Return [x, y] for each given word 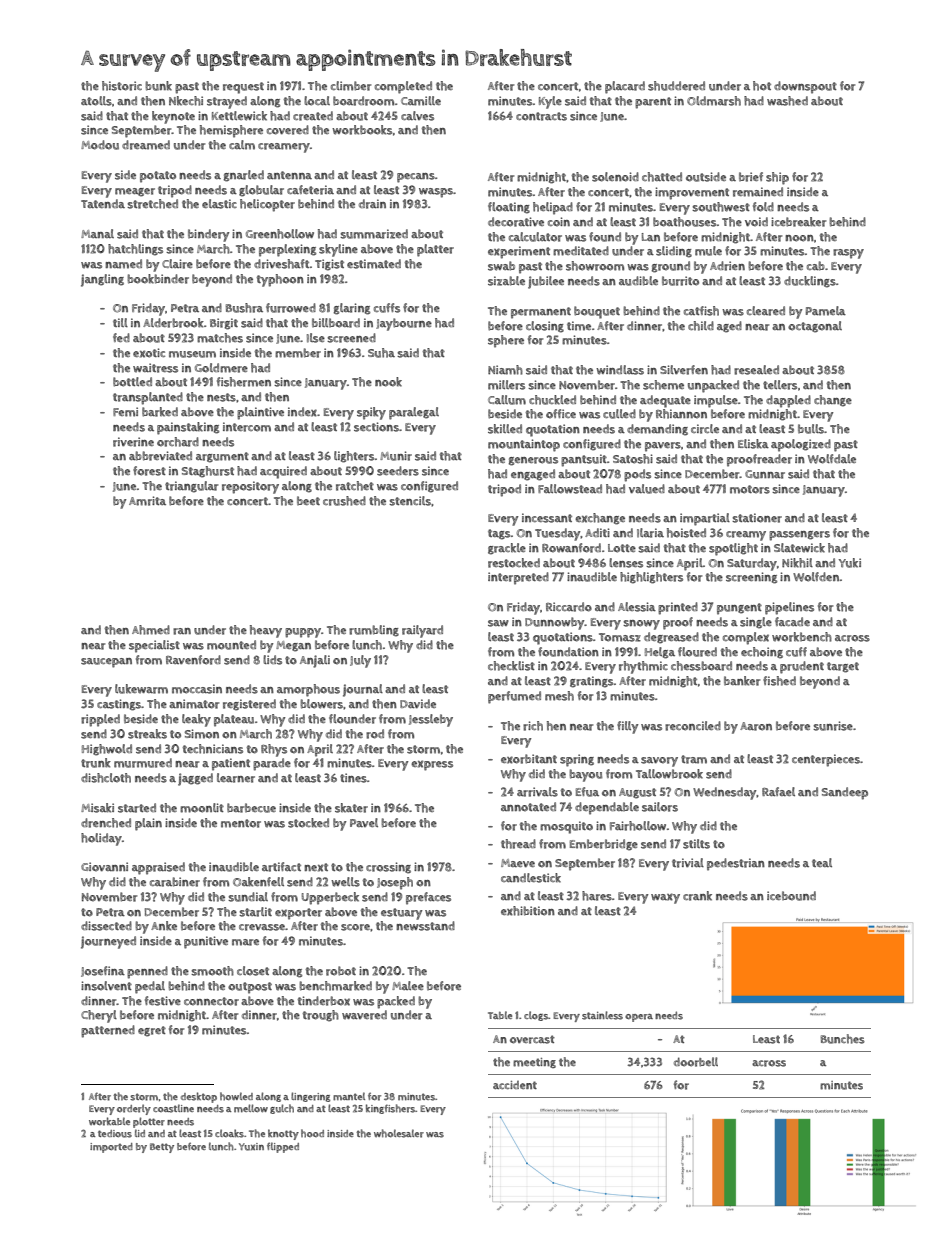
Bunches [842, 1039]
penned [147, 972]
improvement [692, 193]
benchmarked [335, 986]
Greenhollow [280, 234]
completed [403, 87]
